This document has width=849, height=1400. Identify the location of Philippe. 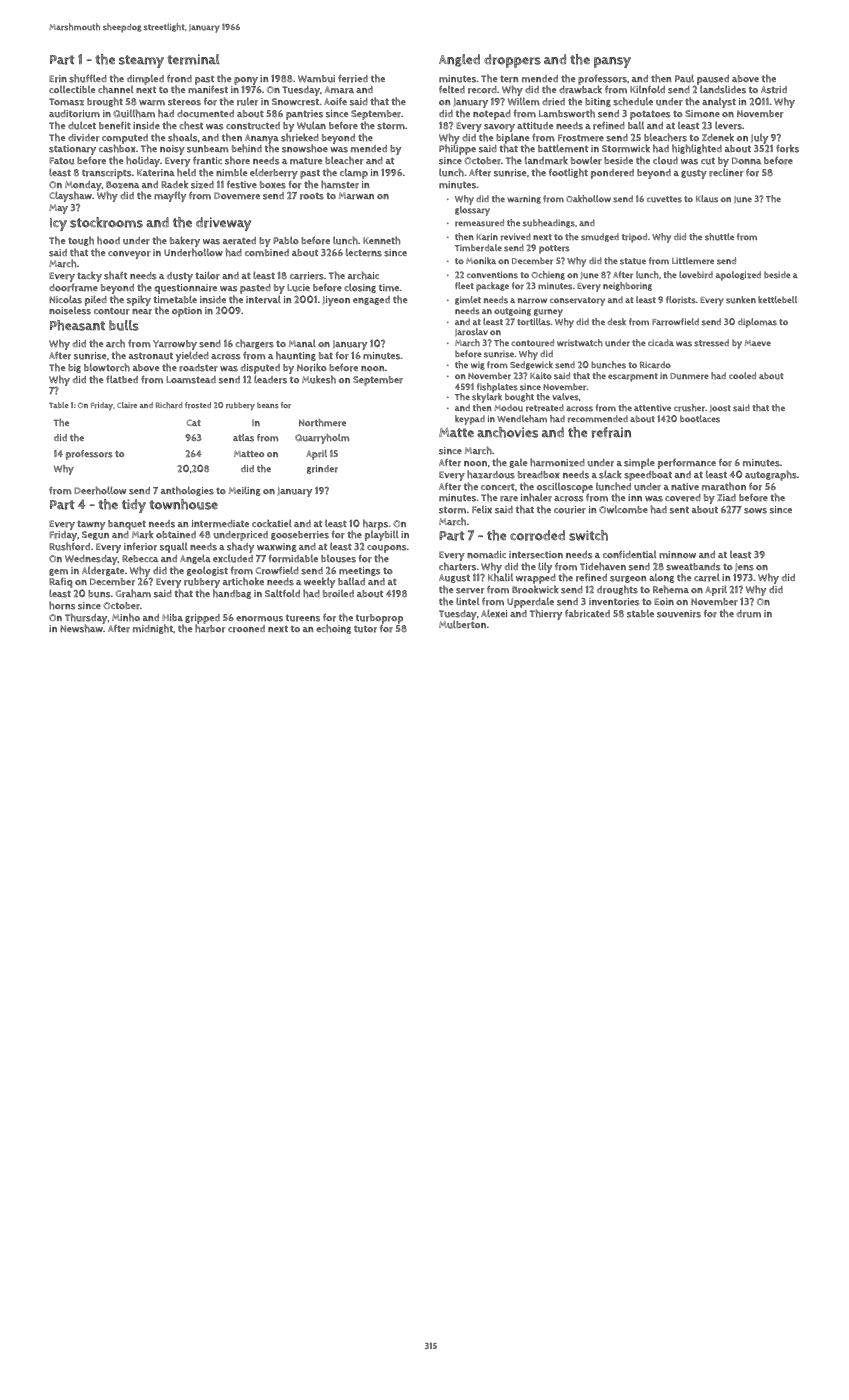
(457, 150).
